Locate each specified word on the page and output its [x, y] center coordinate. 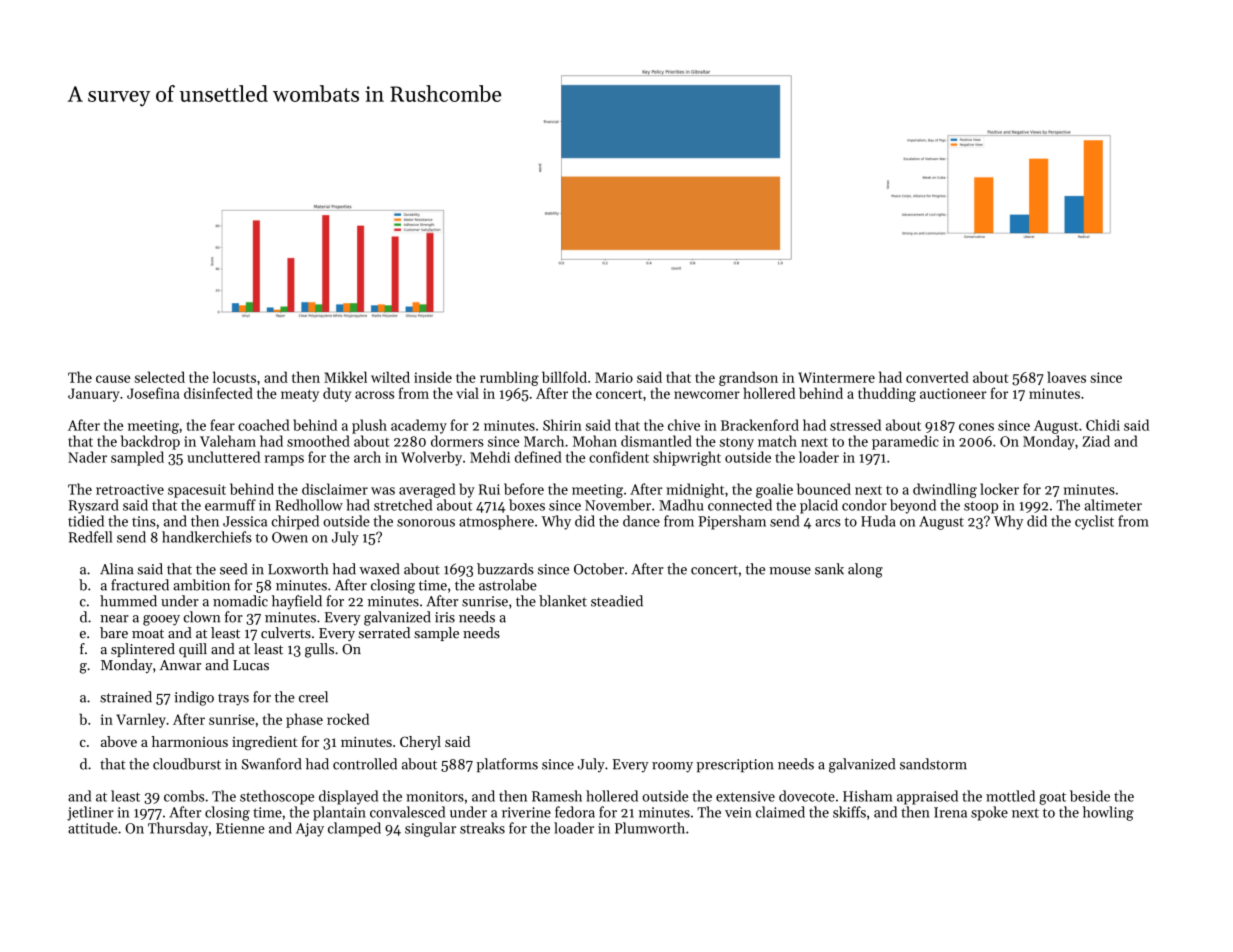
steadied [617, 601]
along [865, 570]
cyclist [1094, 522]
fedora [575, 812]
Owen [290, 537]
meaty [300, 396]
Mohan [595, 441]
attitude [92, 828]
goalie [774, 490]
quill [193, 650]
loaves [1066, 377]
